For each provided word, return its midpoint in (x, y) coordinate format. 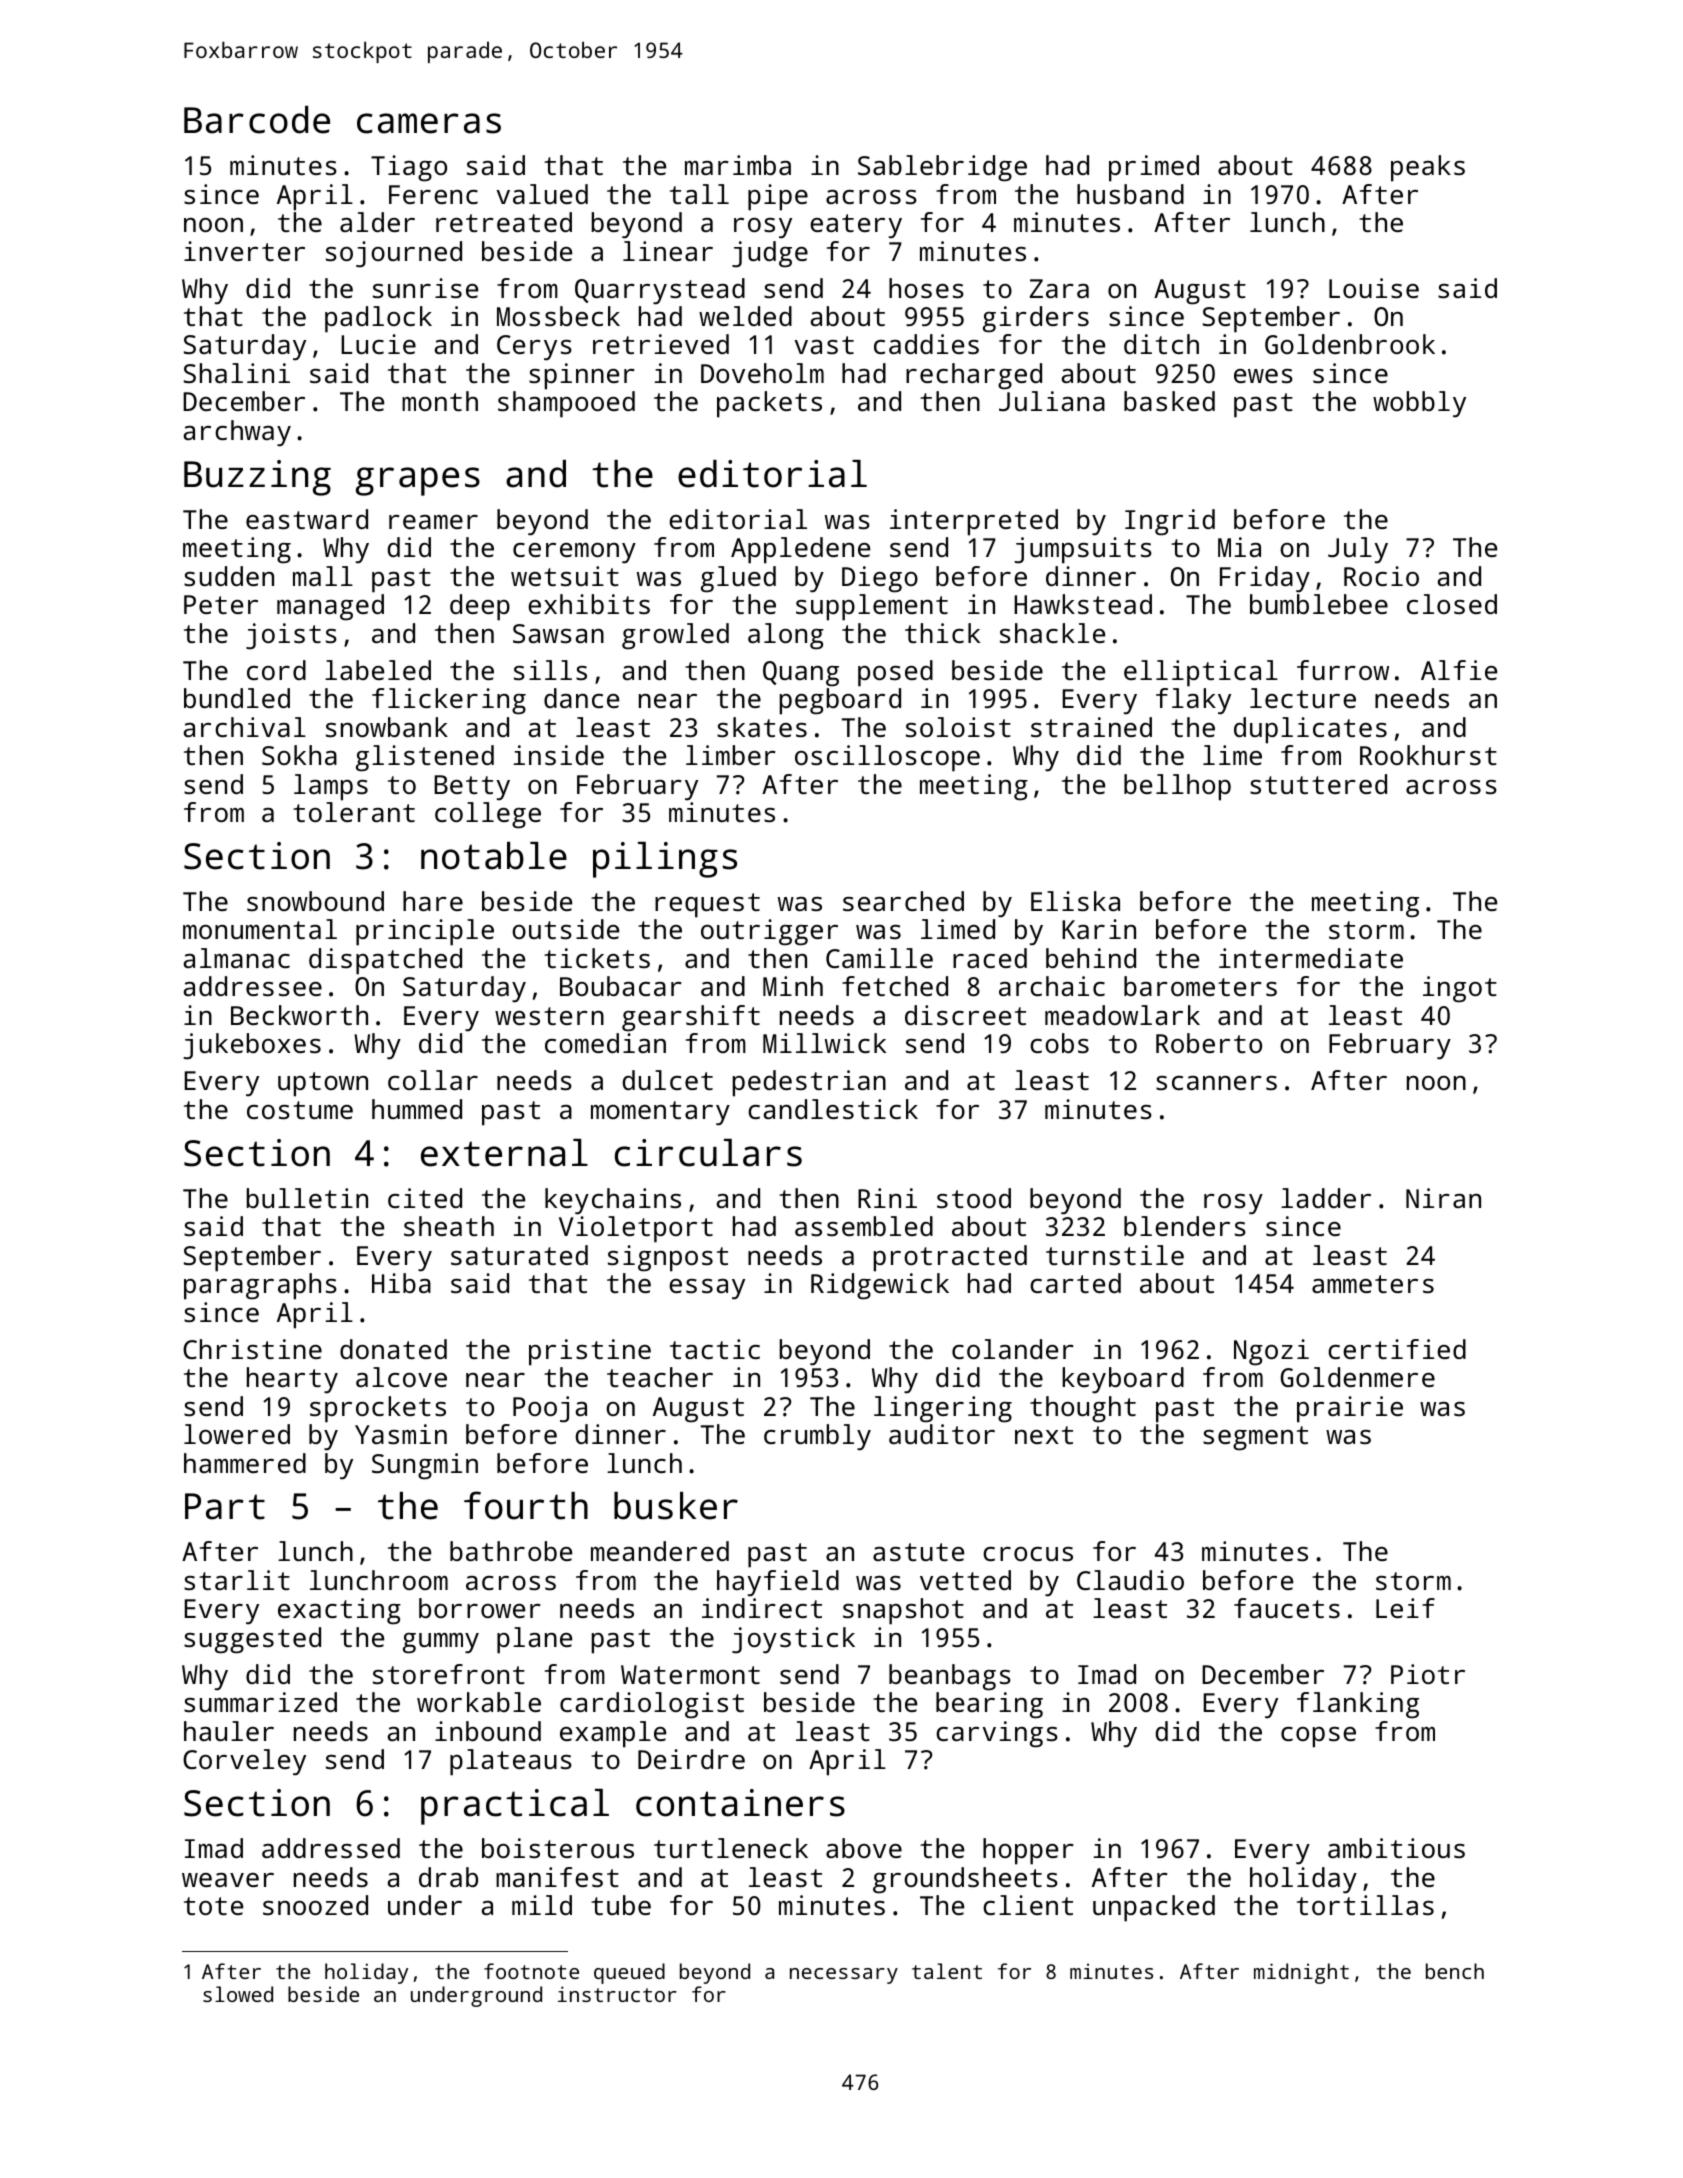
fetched (895, 986)
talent (947, 1971)
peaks (1428, 168)
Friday (1265, 579)
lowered (237, 1434)
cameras (429, 123)
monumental (260, 929)
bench (1455, 1971)
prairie (1350, 1409)
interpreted (974, 522)
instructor (617, 1994)
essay (707, 1289)
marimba (738, 165)
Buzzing (257, 478)
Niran (1443, 1198)
